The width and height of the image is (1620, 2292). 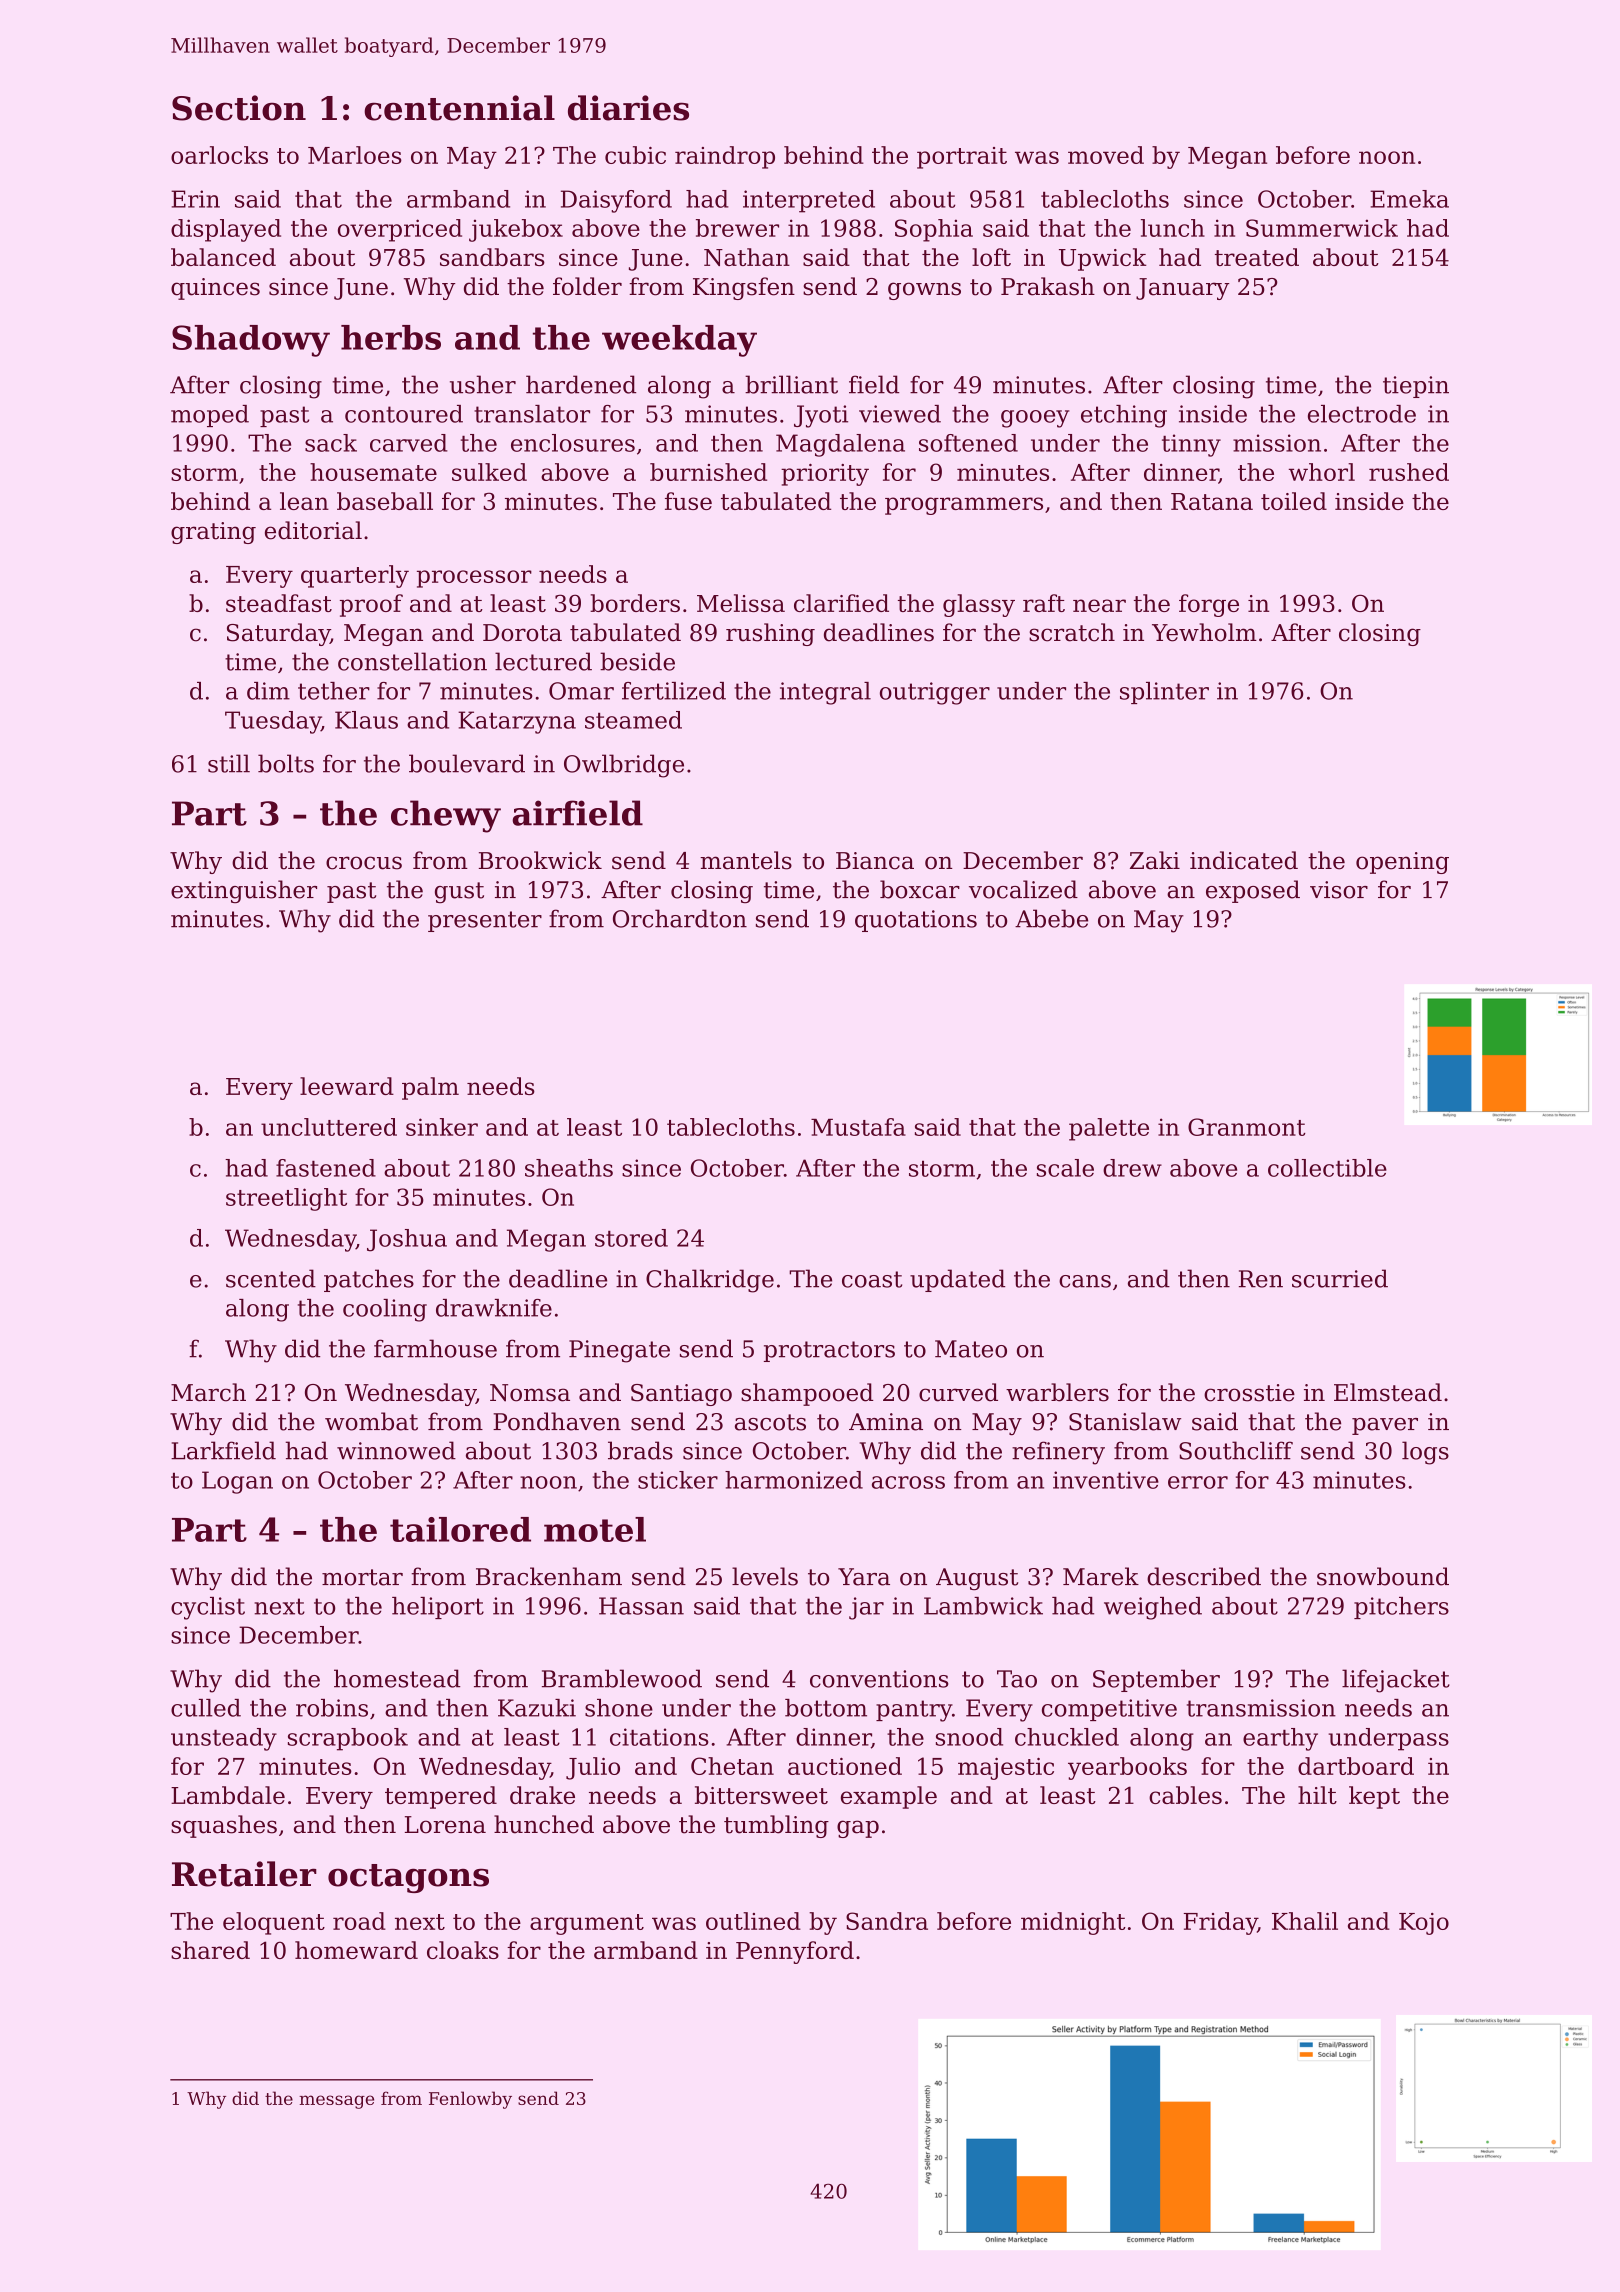 What do you see at coordinates (489, 472) in the image?
I see `sulked` at bounding box center [489, 472].
